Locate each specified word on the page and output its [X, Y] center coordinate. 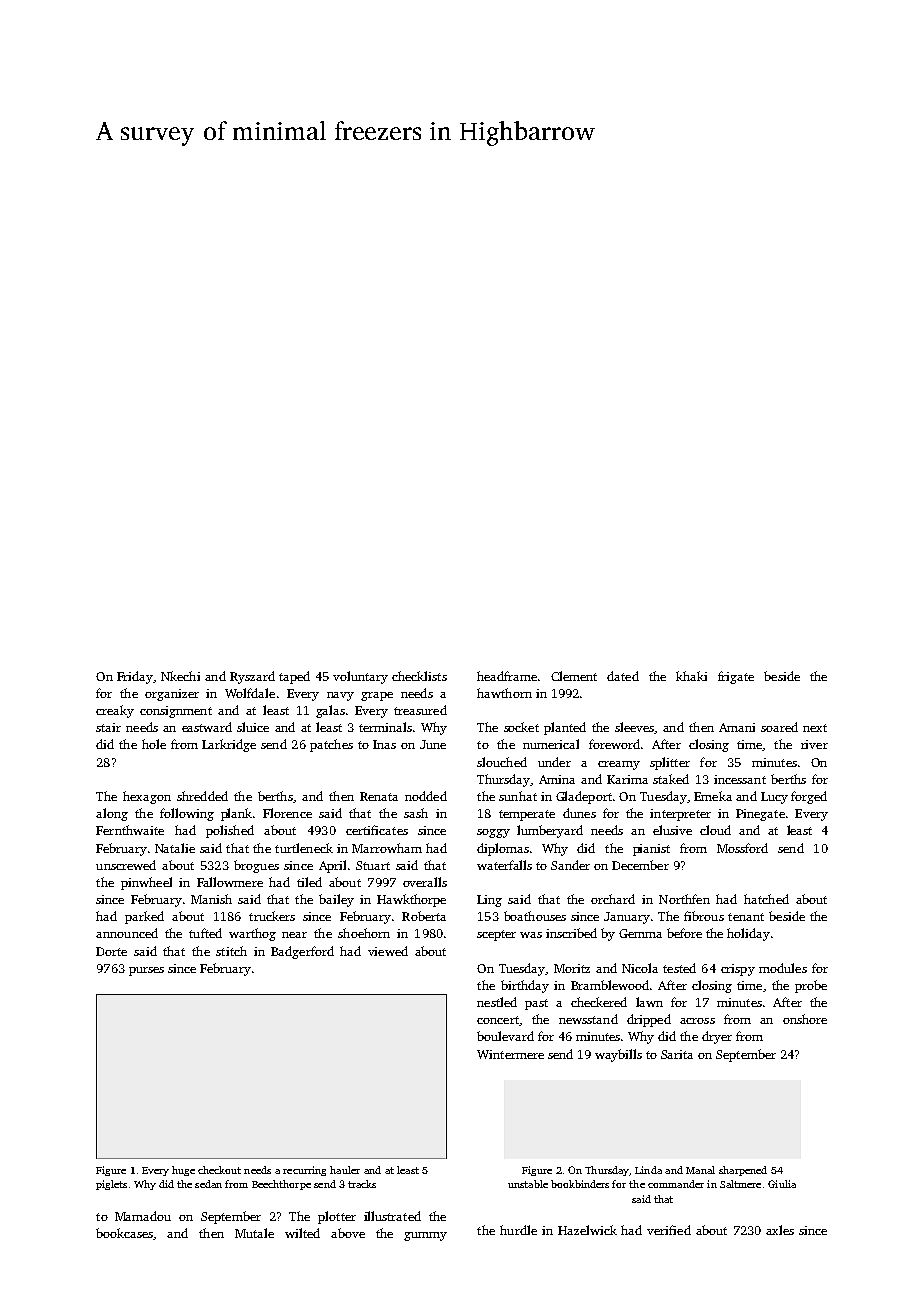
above [348, 1233]
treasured [420, 710]
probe [811, 986]
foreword [614, 744]
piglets [111, 1185]
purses [146, 971]
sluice [253, 727]
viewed [388, 951]
